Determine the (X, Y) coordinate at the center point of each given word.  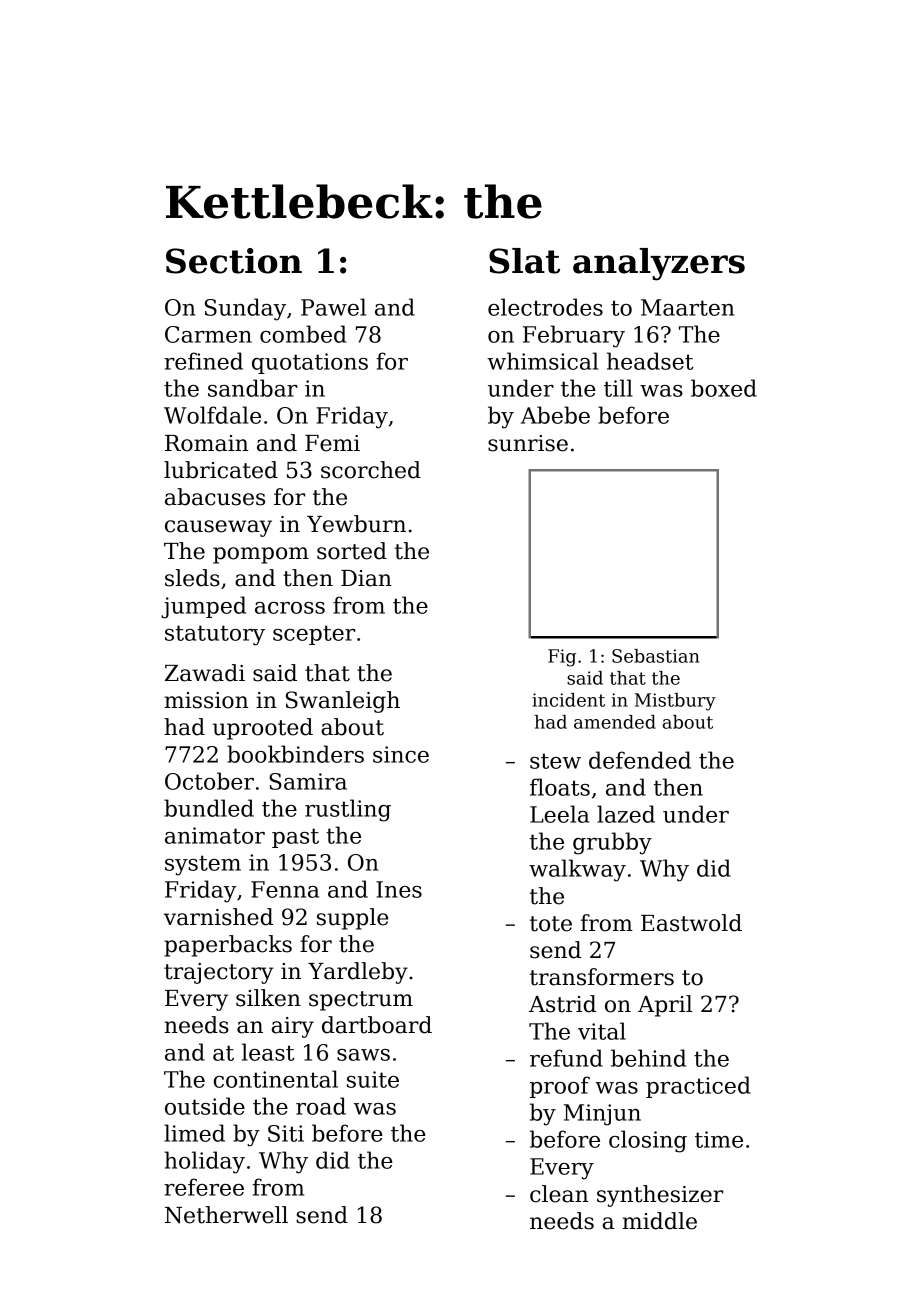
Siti (286, 1133)
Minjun (602, 1115)
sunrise (528, 443)
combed (303, 334)
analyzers (659, 264)
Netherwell (226, 1215)
